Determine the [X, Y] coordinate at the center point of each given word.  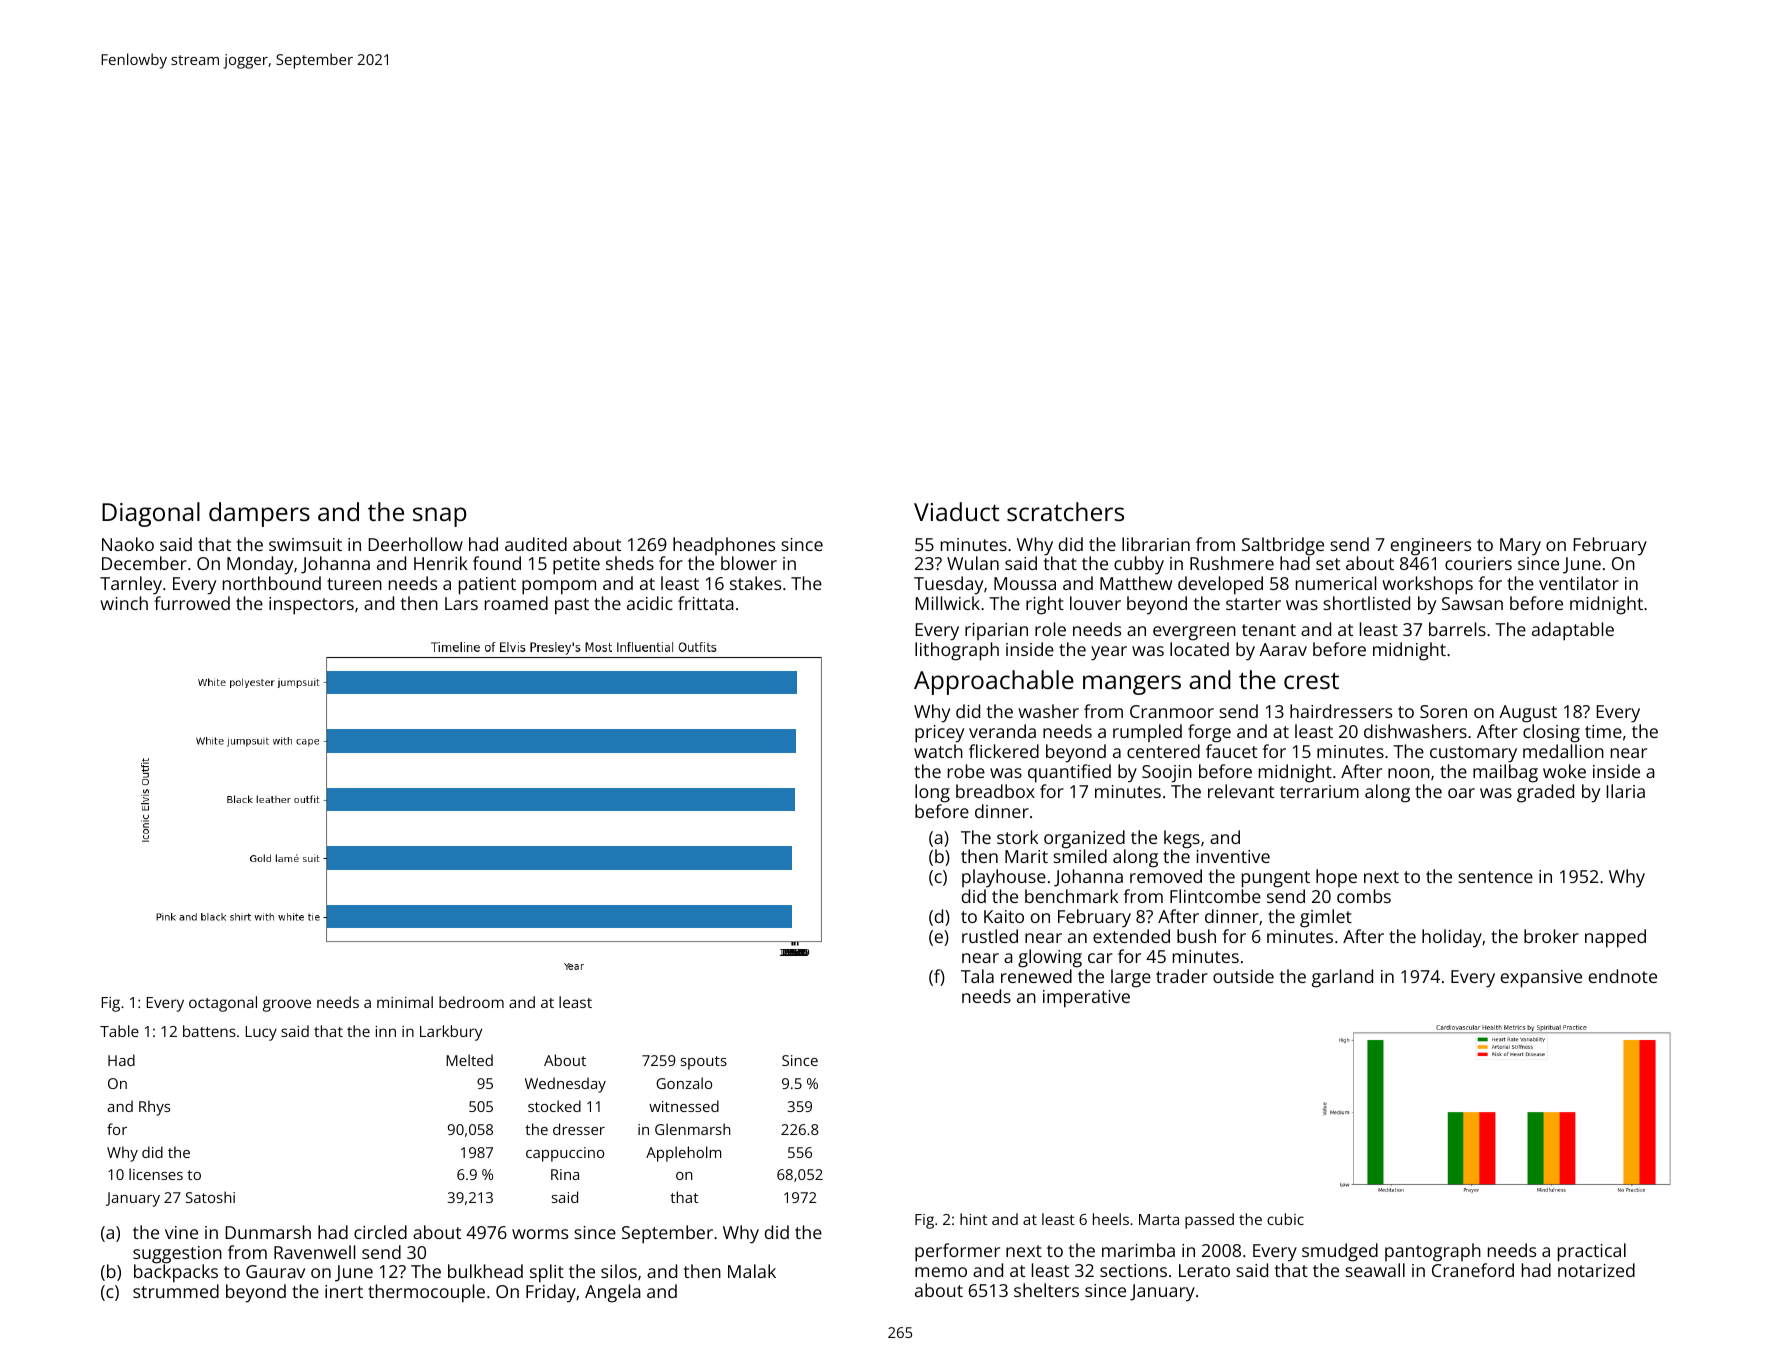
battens [209, 1031]
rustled [990, 936]
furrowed [192, 603]
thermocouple [426, 1293]
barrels [1457, 629]
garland [1342, 978]
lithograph [957, 651]
